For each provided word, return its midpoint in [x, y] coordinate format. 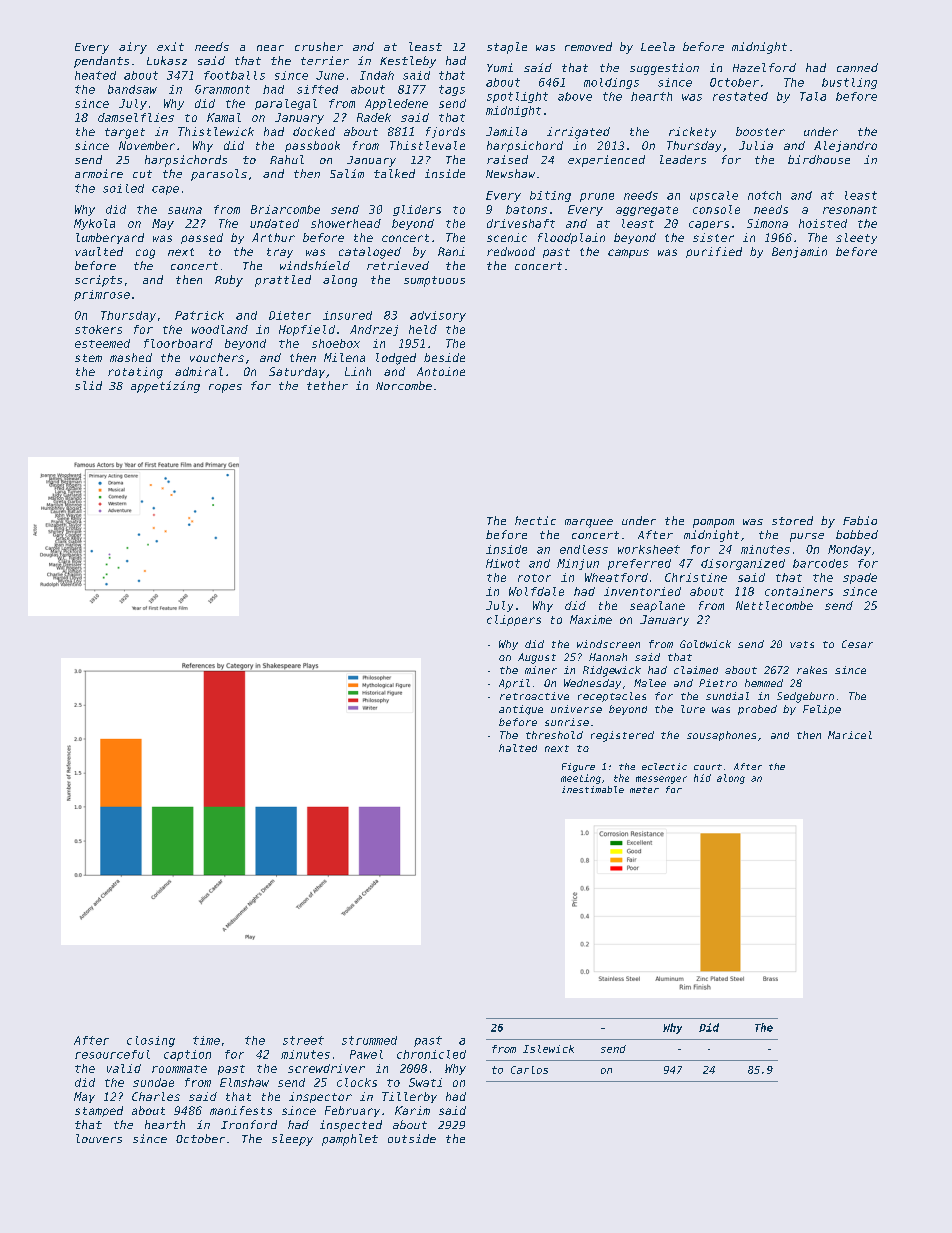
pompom [713, 523]
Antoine [441, 371]
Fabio [860, 520]
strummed [369, 1040]
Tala [813, 96]
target [125, 133]
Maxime [591, 619]
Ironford [249, 1124]
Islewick [548, 1049]
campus [628, 253]
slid [88, 385]
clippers [514, 620]
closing [151, 1041]
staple [507, 48]
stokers [98, 329]
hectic [535, 520]
